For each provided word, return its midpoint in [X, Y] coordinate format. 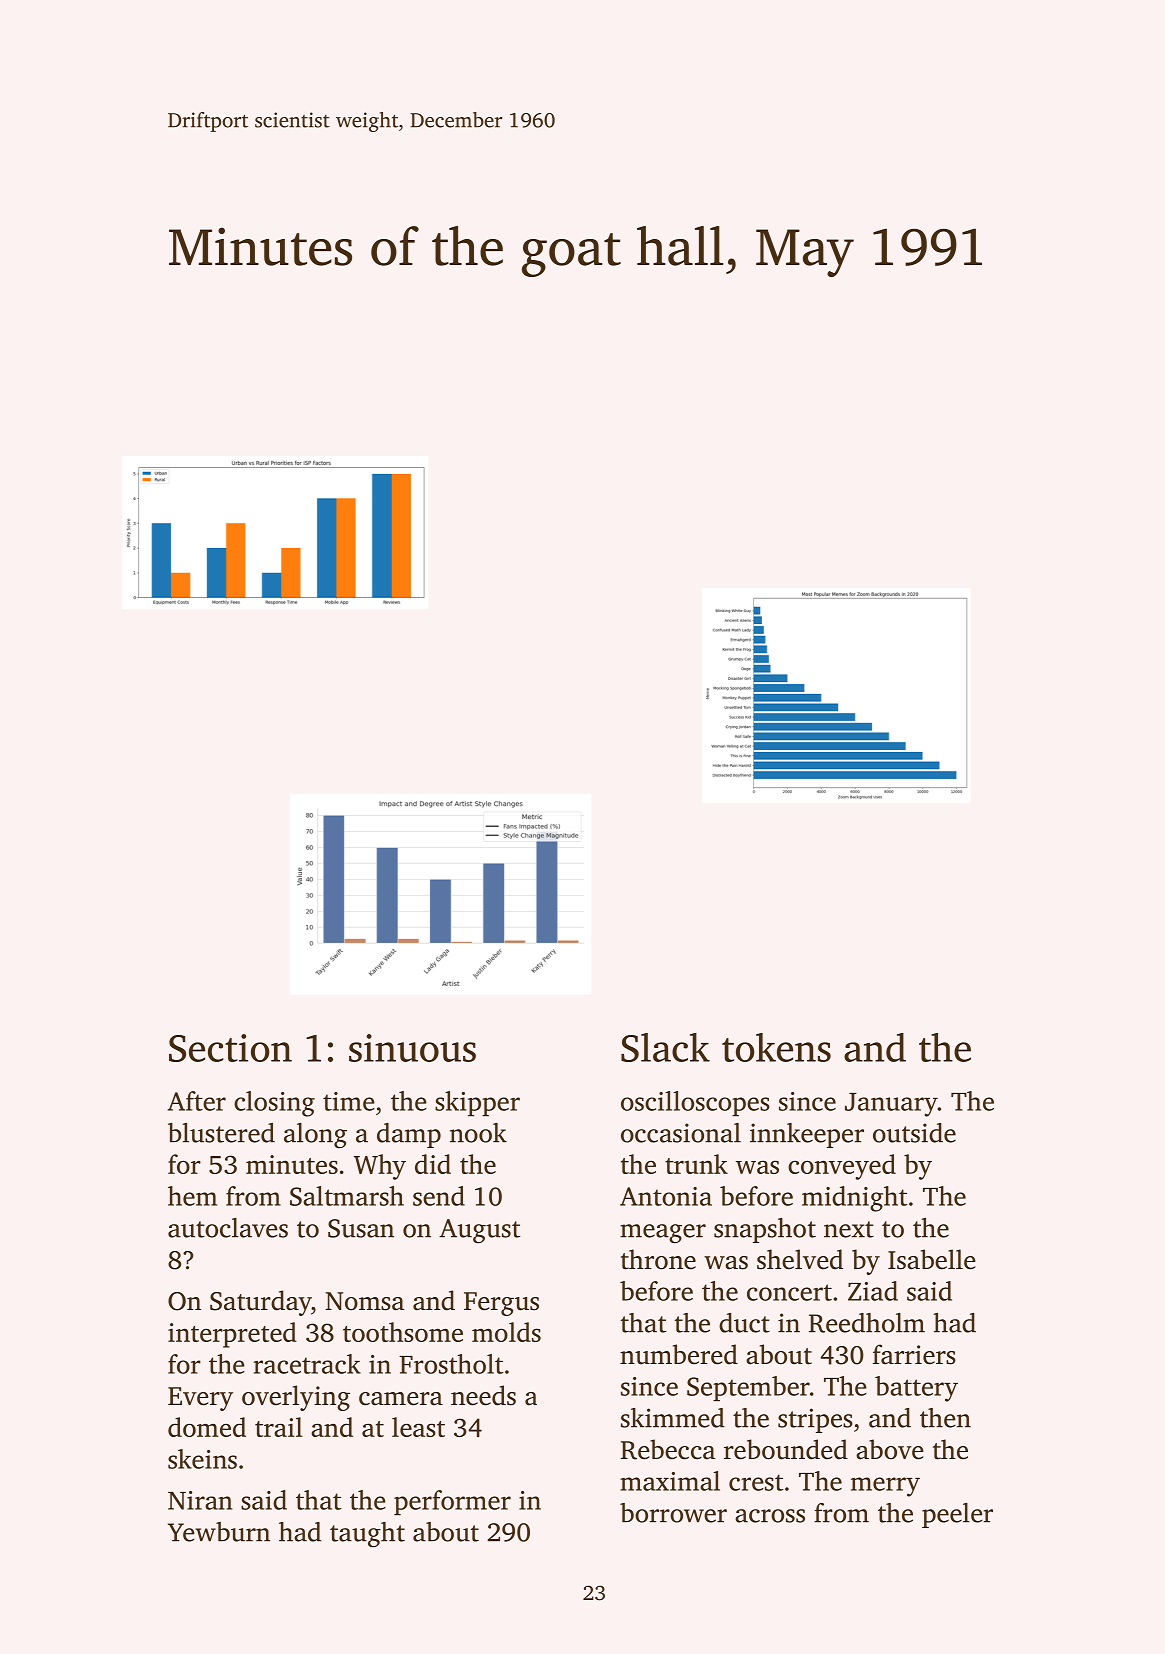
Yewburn [219, 1532]
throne [658, 1259]
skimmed [673, 1418]
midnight [855, 1199]
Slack [665, 1047]
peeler [957, 1515]
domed [207, 1427]
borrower [673, 1513]
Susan [361, 1228]
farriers [914, 1354]
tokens [776, 1047]
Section [230, 1048]
